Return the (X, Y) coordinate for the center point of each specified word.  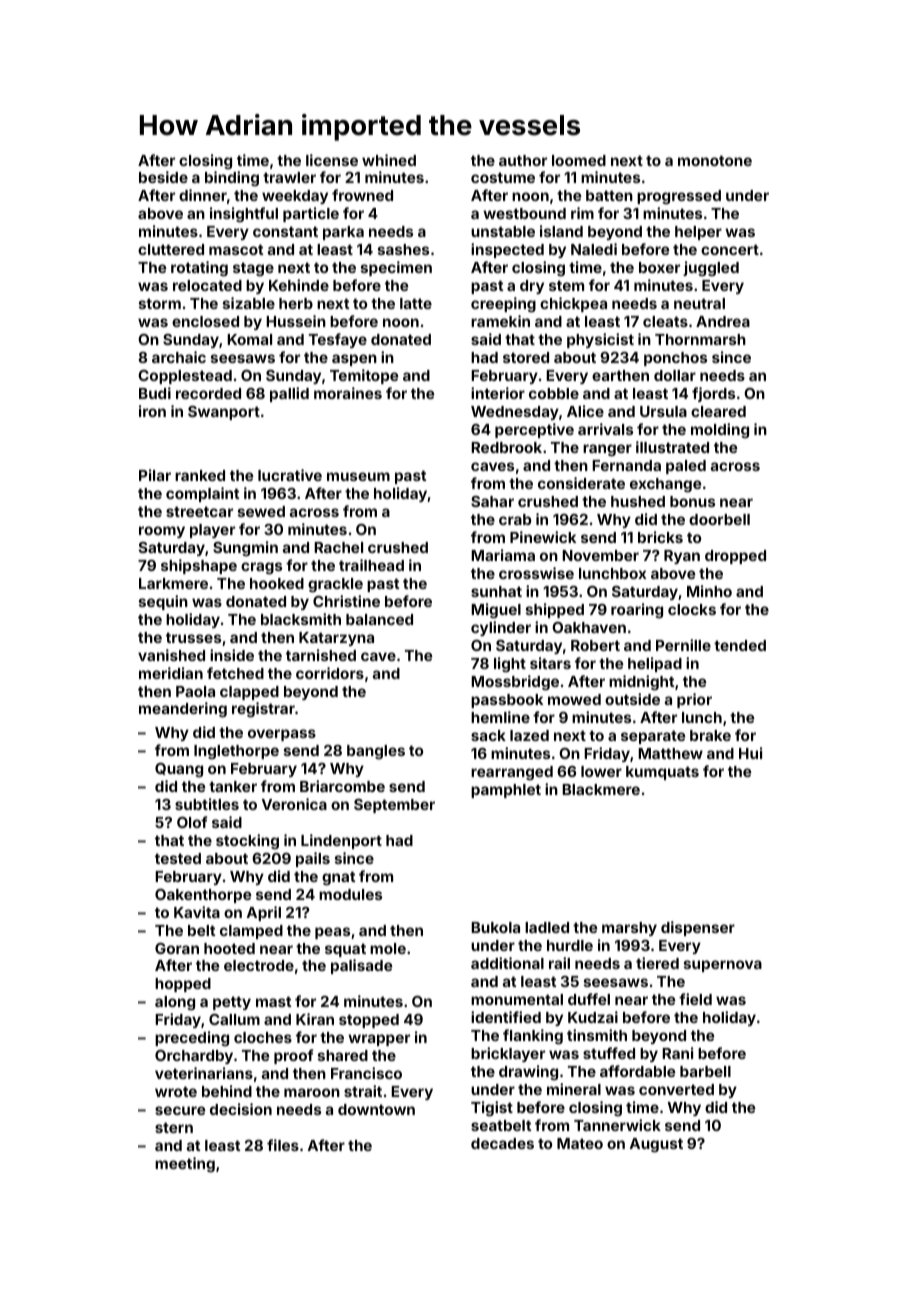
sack (488, 735)
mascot (236, 249)
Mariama (503, 555)
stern (174, 1127)
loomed (579, 160)
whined (389, 160)
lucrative (290, 475)
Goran (177, 948)
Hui (750, 753)
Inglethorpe (236, 752)
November (600, 555)
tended (740, 645)
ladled (547, 927)
